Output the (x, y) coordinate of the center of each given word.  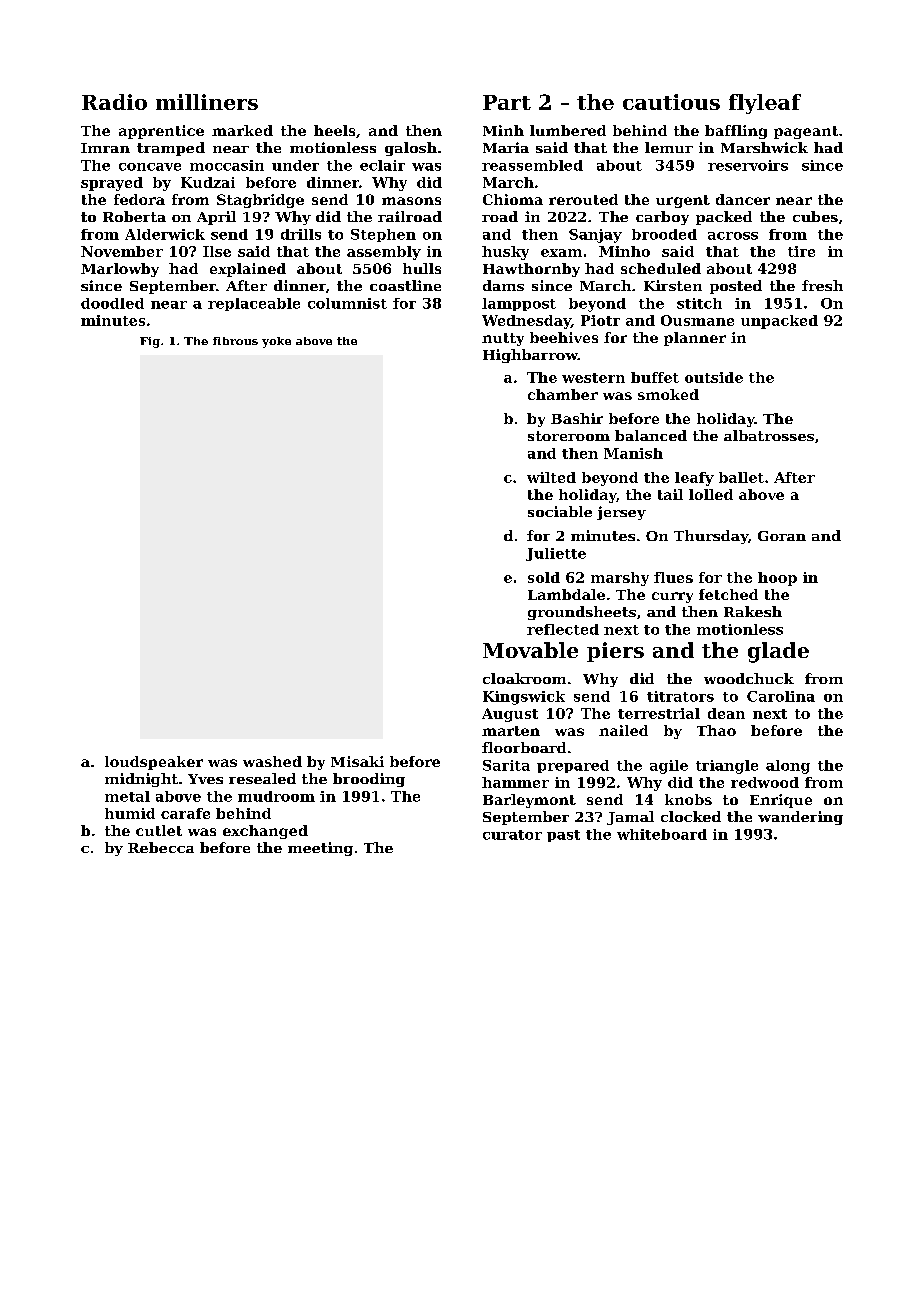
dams (503, 285)
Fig (150, 342)
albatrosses (769, 435)
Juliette (556, 554)
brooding (369, 780)
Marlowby (120, 270)
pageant (806, 132)
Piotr (600, 320)
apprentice (161, 132)
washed (272, 761)
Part (507, 102)
